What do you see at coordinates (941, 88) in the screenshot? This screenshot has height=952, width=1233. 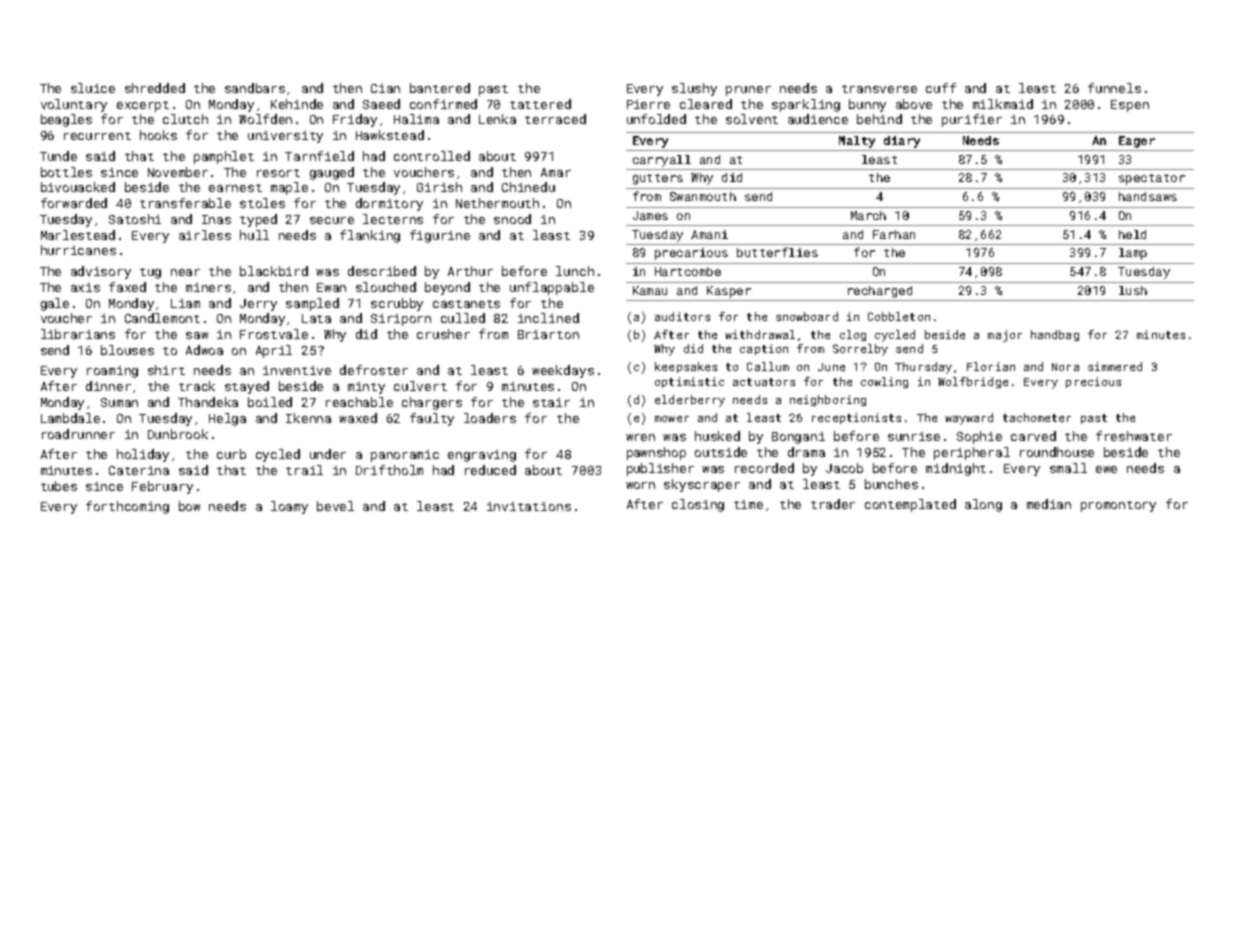 I see `cuff` at bounding box center [941, 88].
